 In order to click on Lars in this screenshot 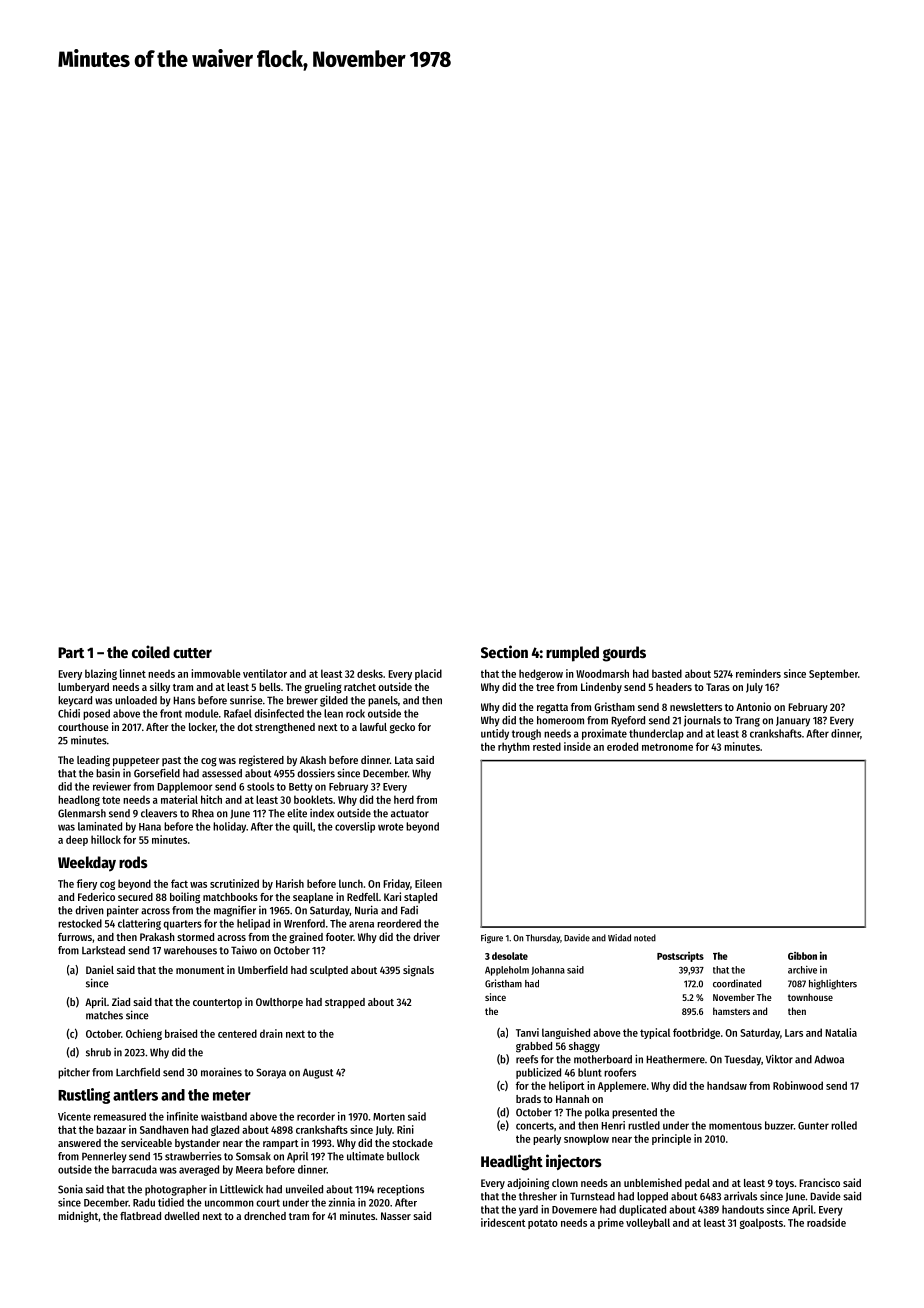, I will do `click(794, 1033)`.
